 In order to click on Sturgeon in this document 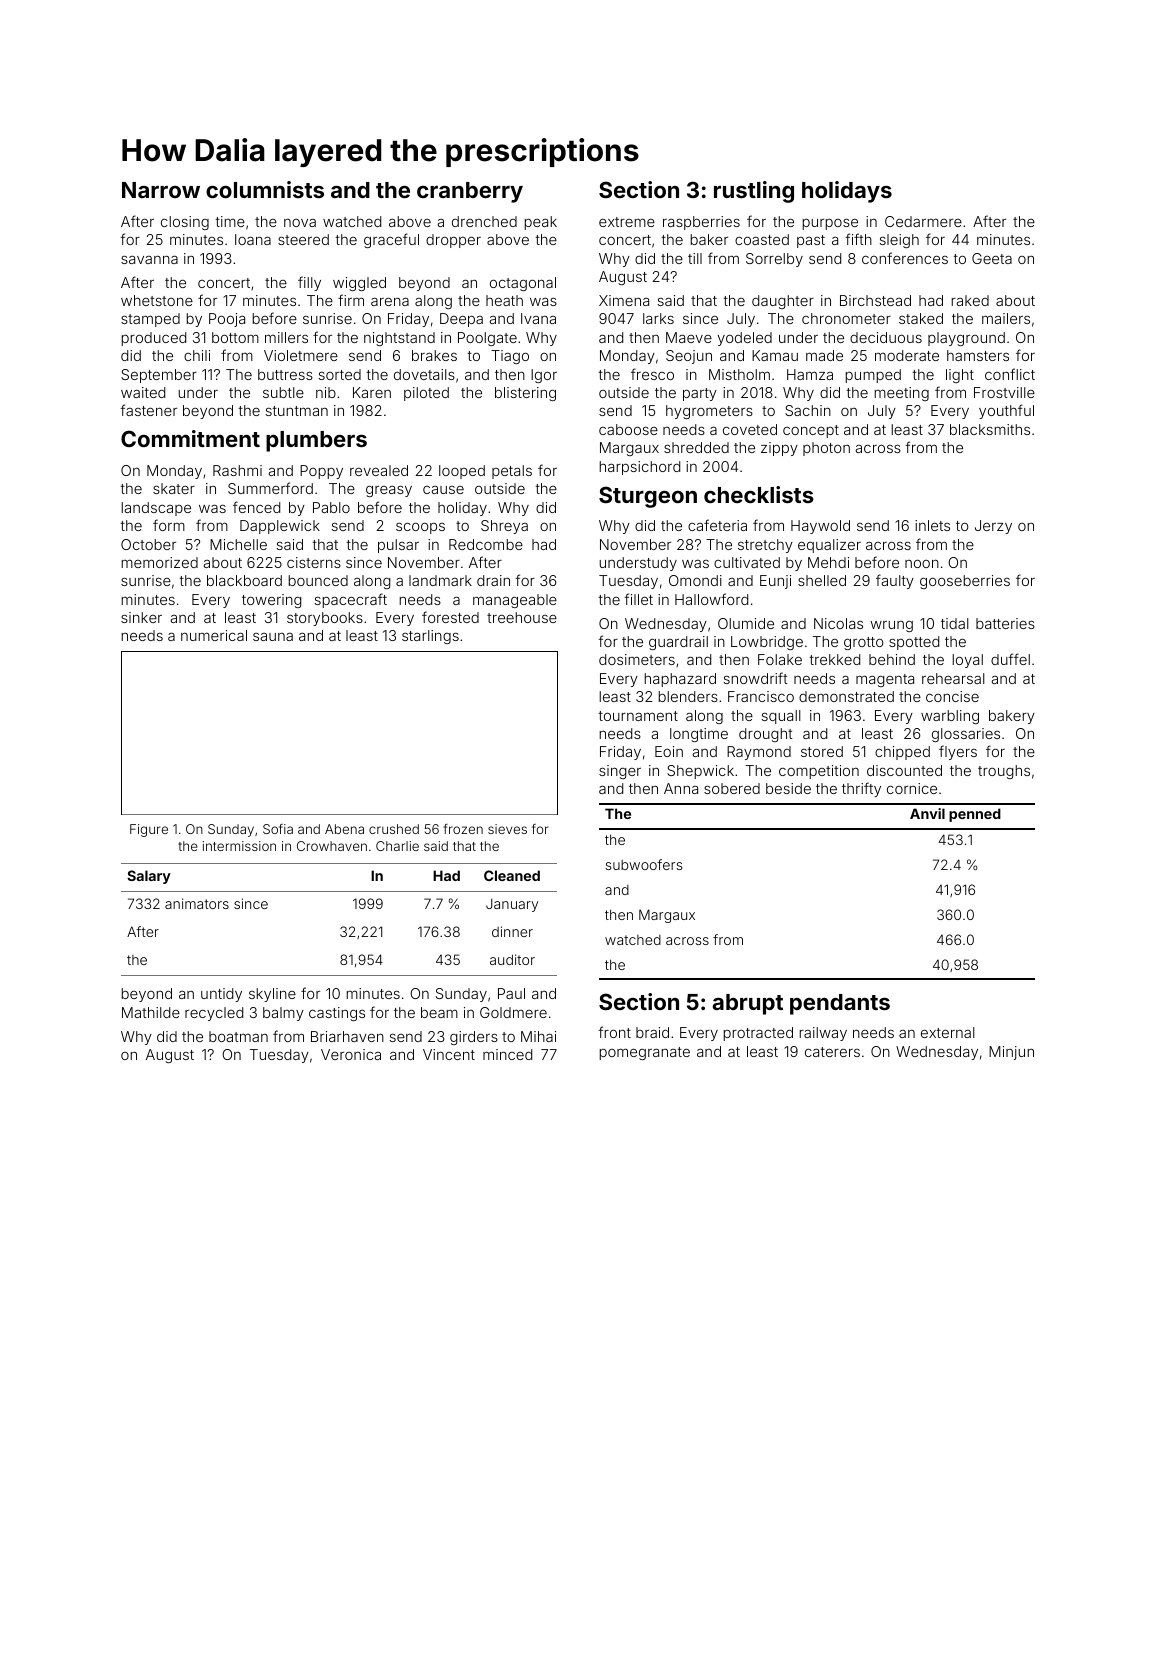, I will do `click(648, 497)`.
